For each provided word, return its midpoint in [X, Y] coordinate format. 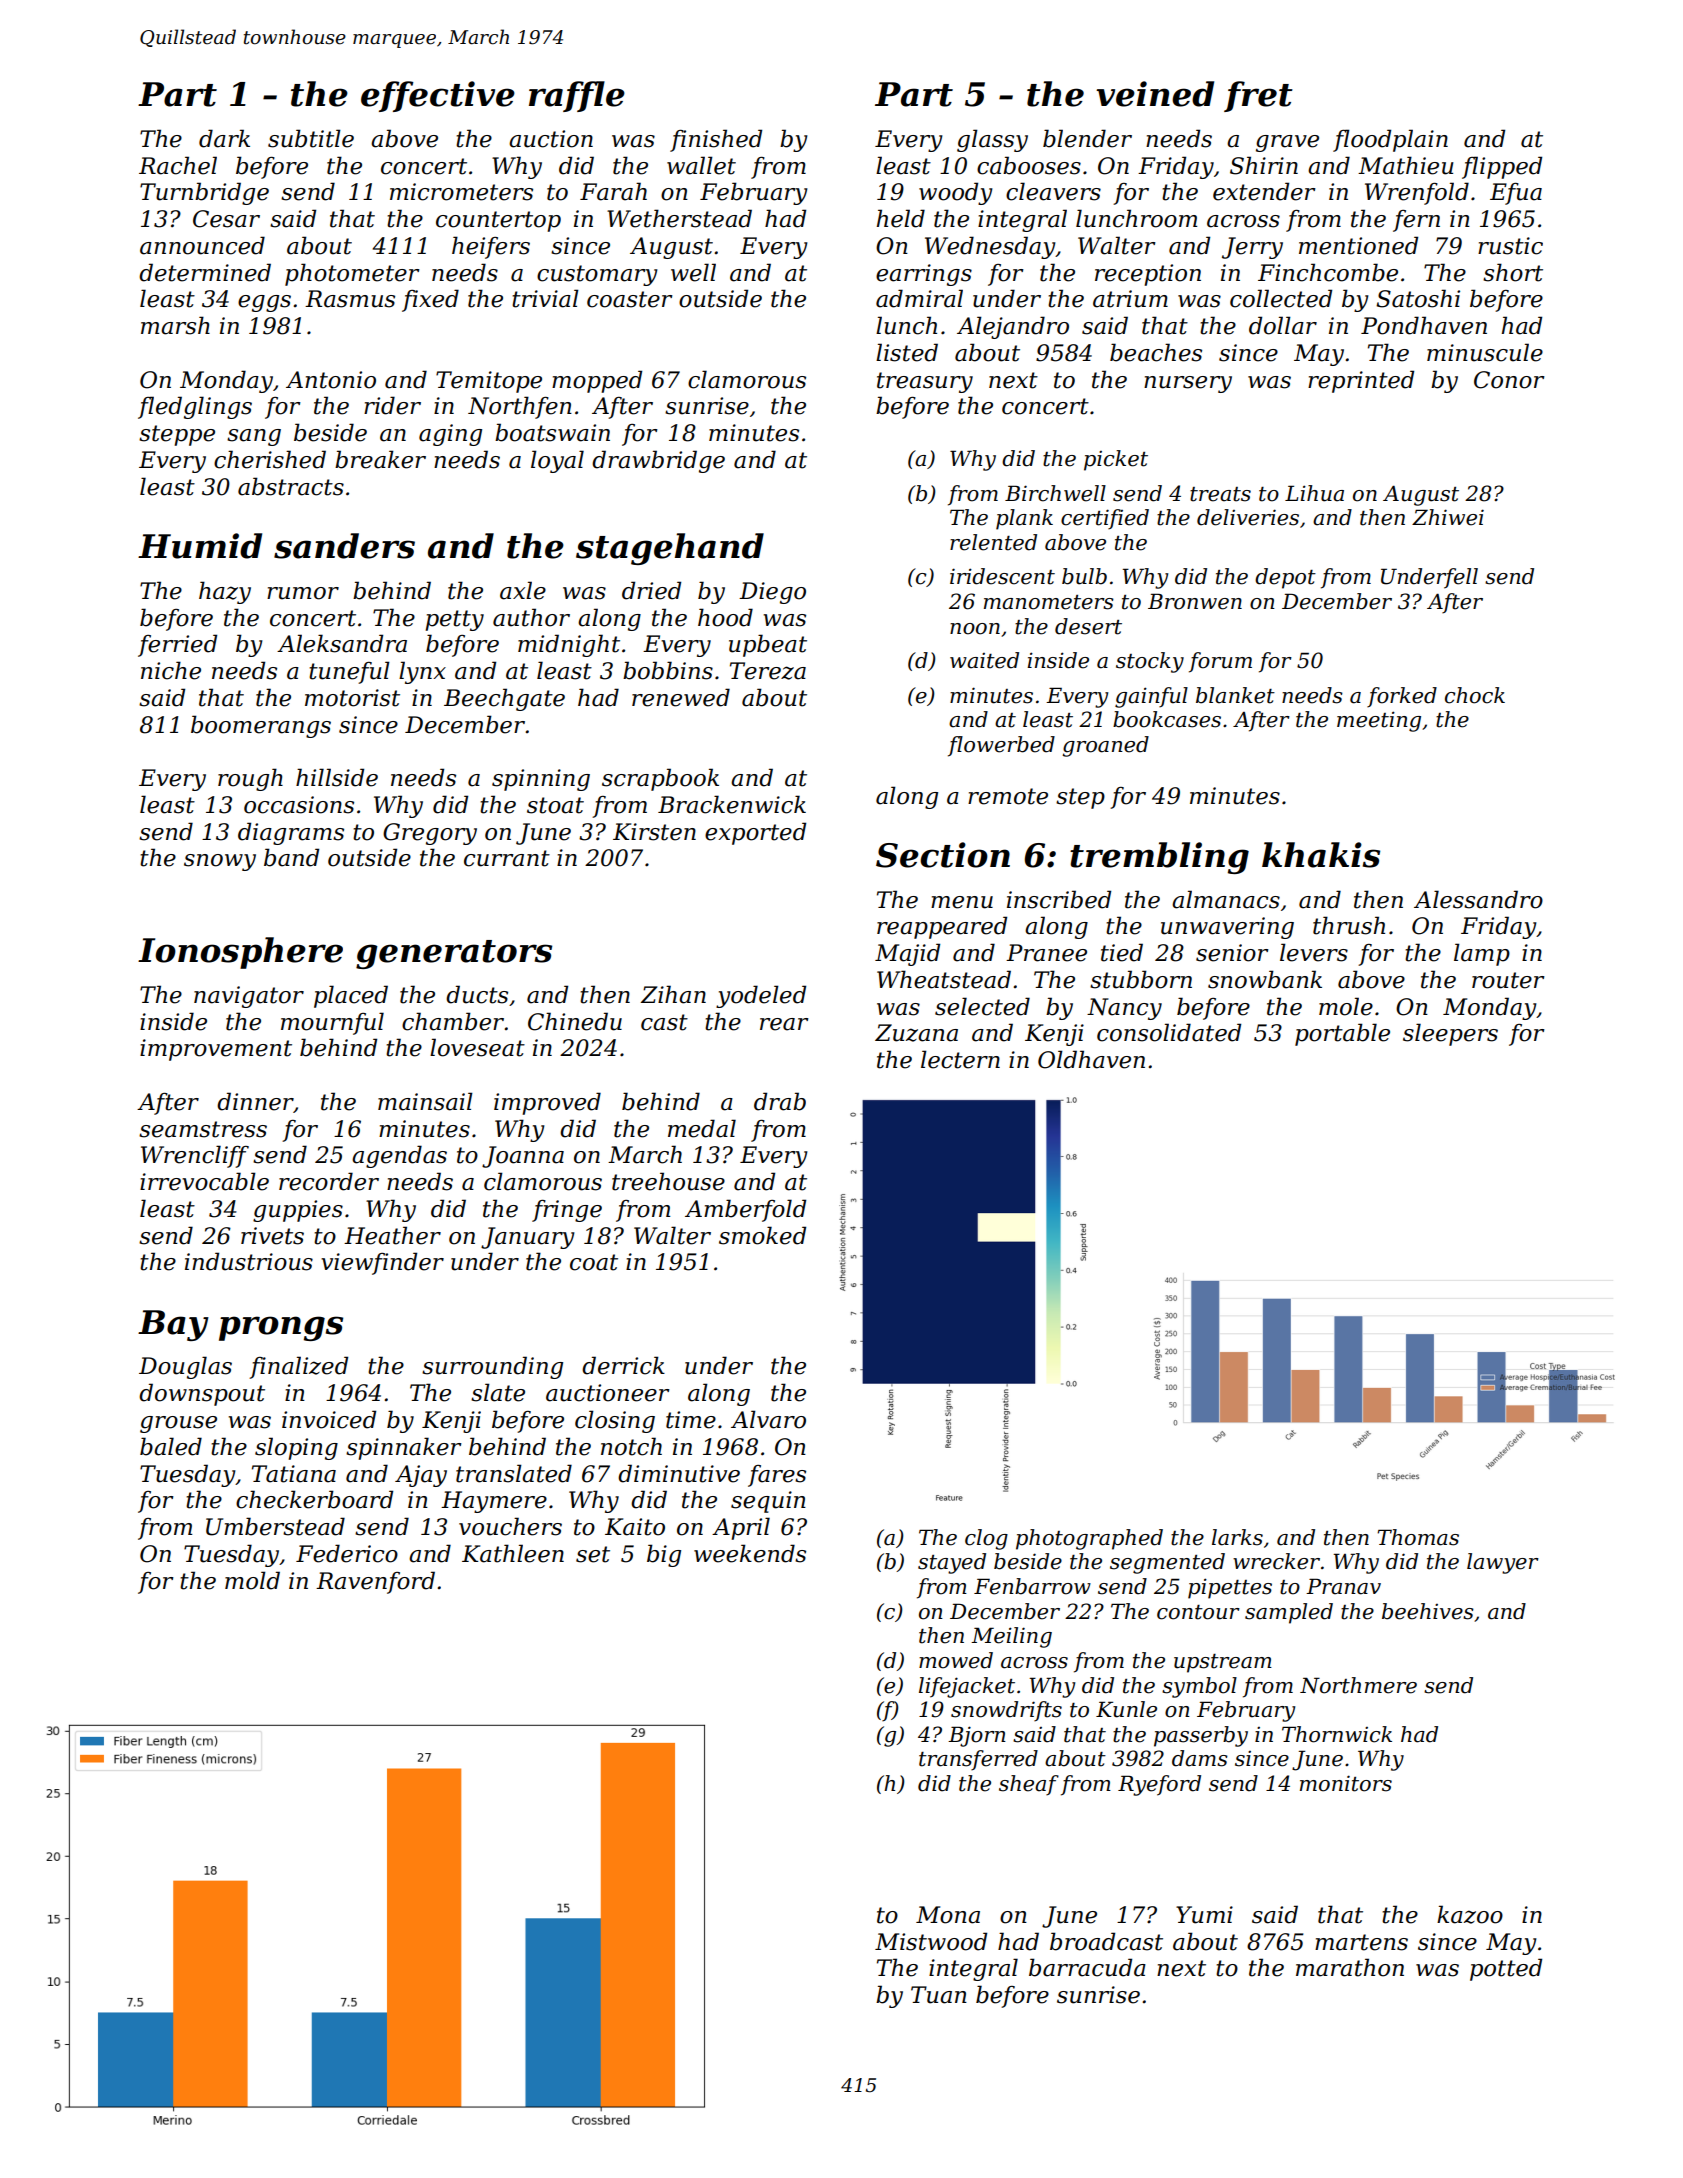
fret [1258, 96]
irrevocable [204, 1181]
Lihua [1314, 493]
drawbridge [658, 461]
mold [252, 1580]
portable [1342, 1034]
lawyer [1503, 1563]
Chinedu [575, 1021]
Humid [200, 546]
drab [780, 1101]
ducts [477, 994]
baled [171, 1446]
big [664, 1555]
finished [716, 140]
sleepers [1450, 1034]
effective [438, 96]
